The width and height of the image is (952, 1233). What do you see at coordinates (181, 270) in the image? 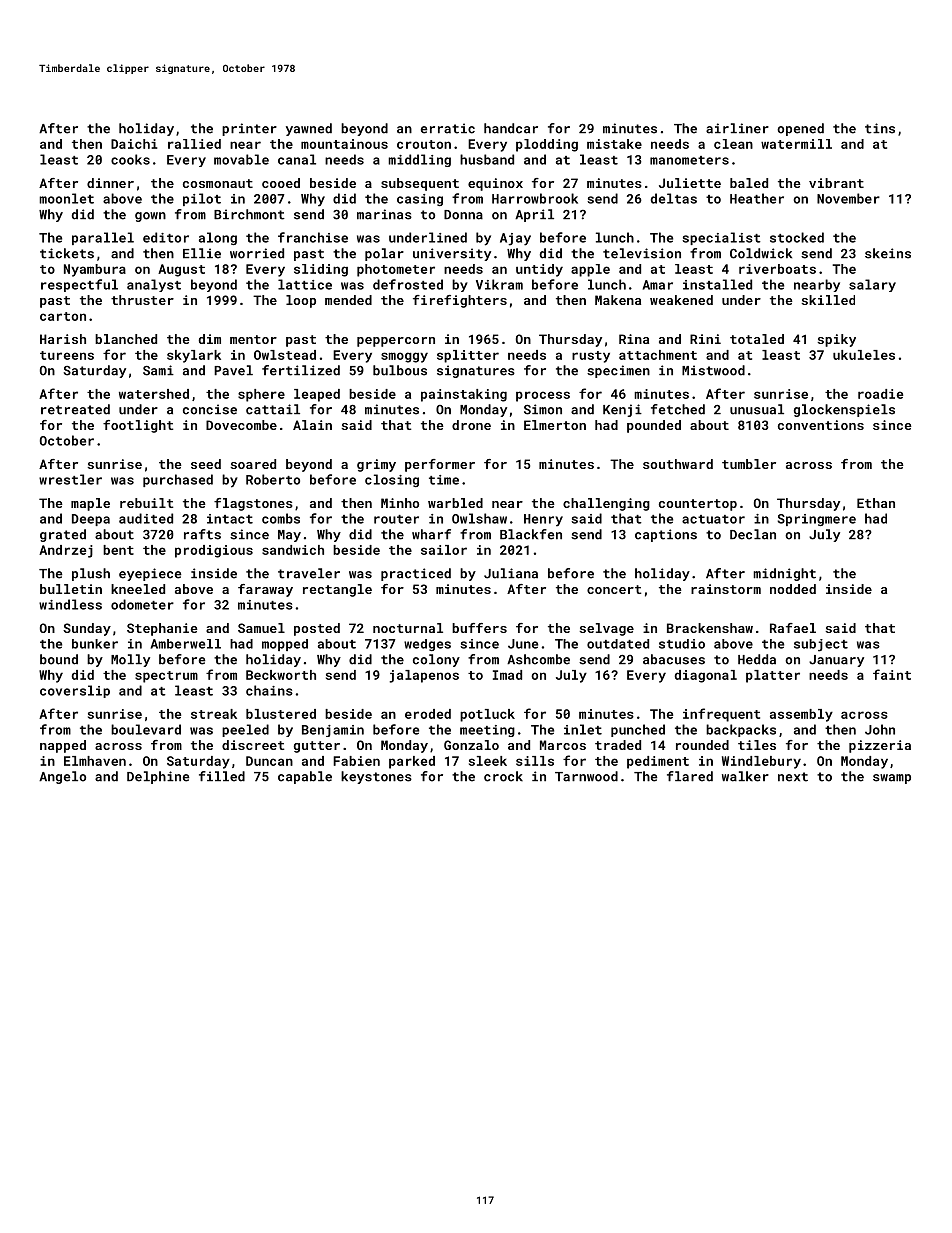
I see `August` at bounding box center [181, 270].
